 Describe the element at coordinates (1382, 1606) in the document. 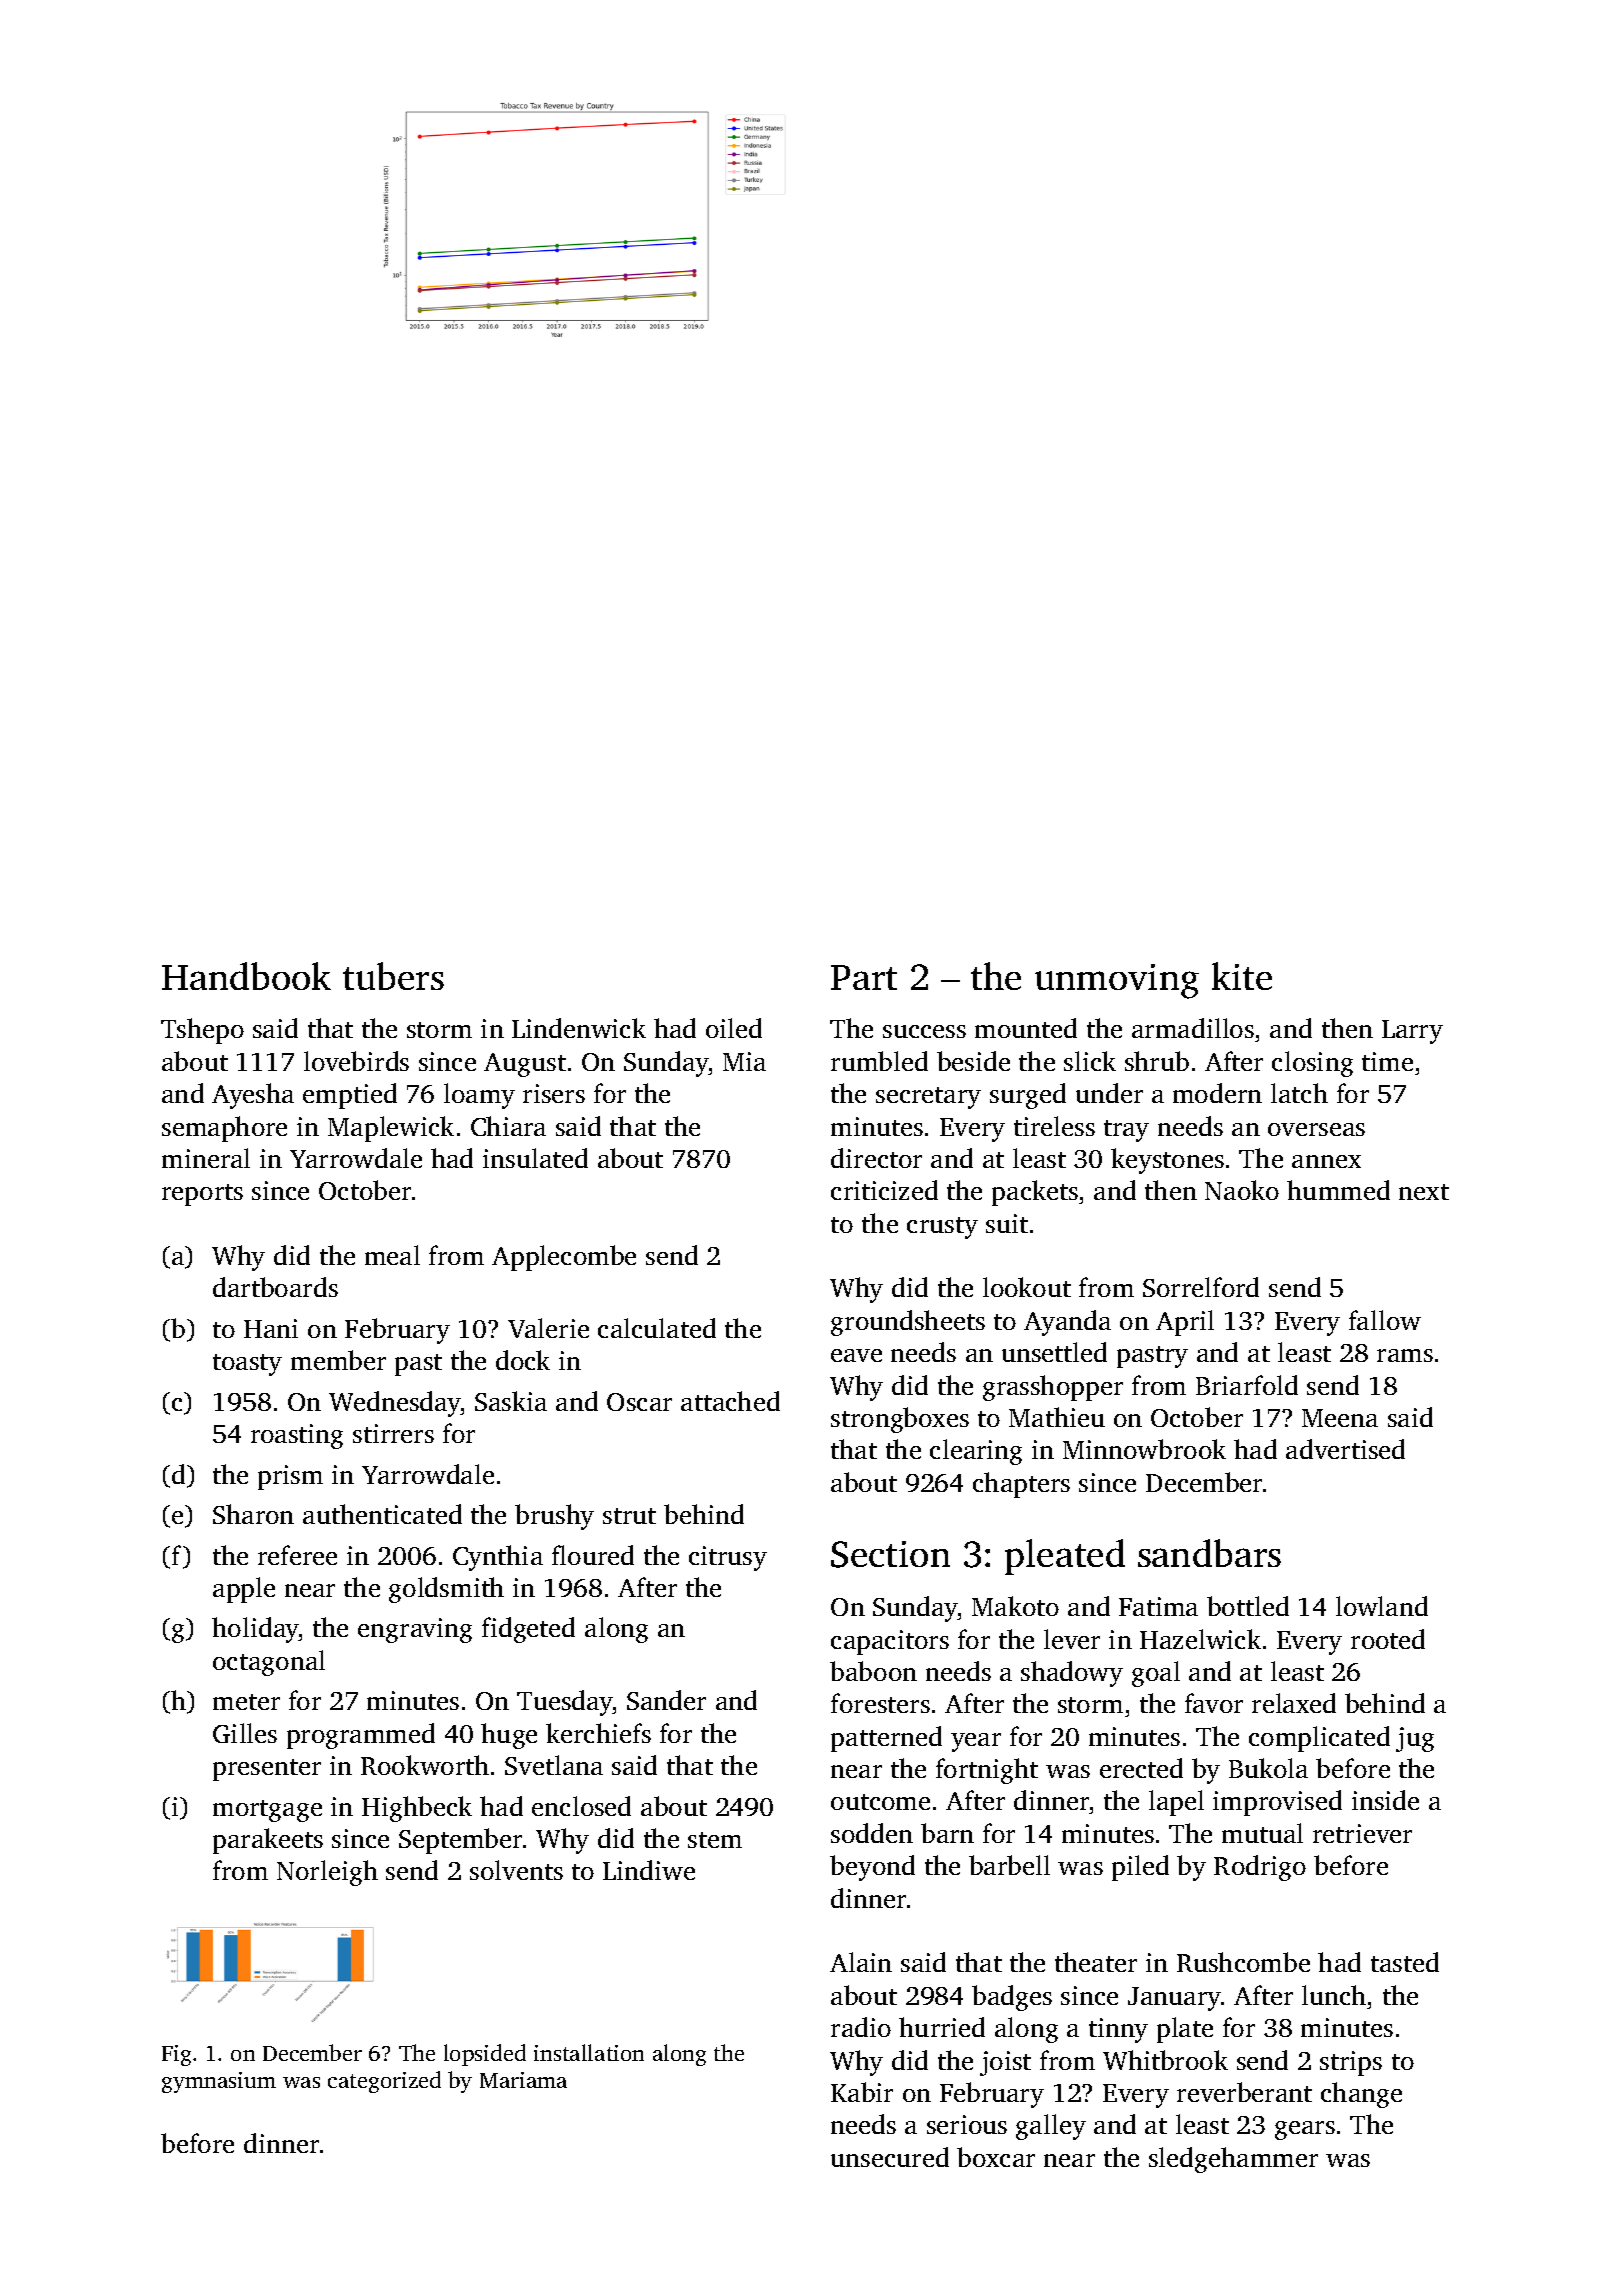

I see `lowland` at that location.
